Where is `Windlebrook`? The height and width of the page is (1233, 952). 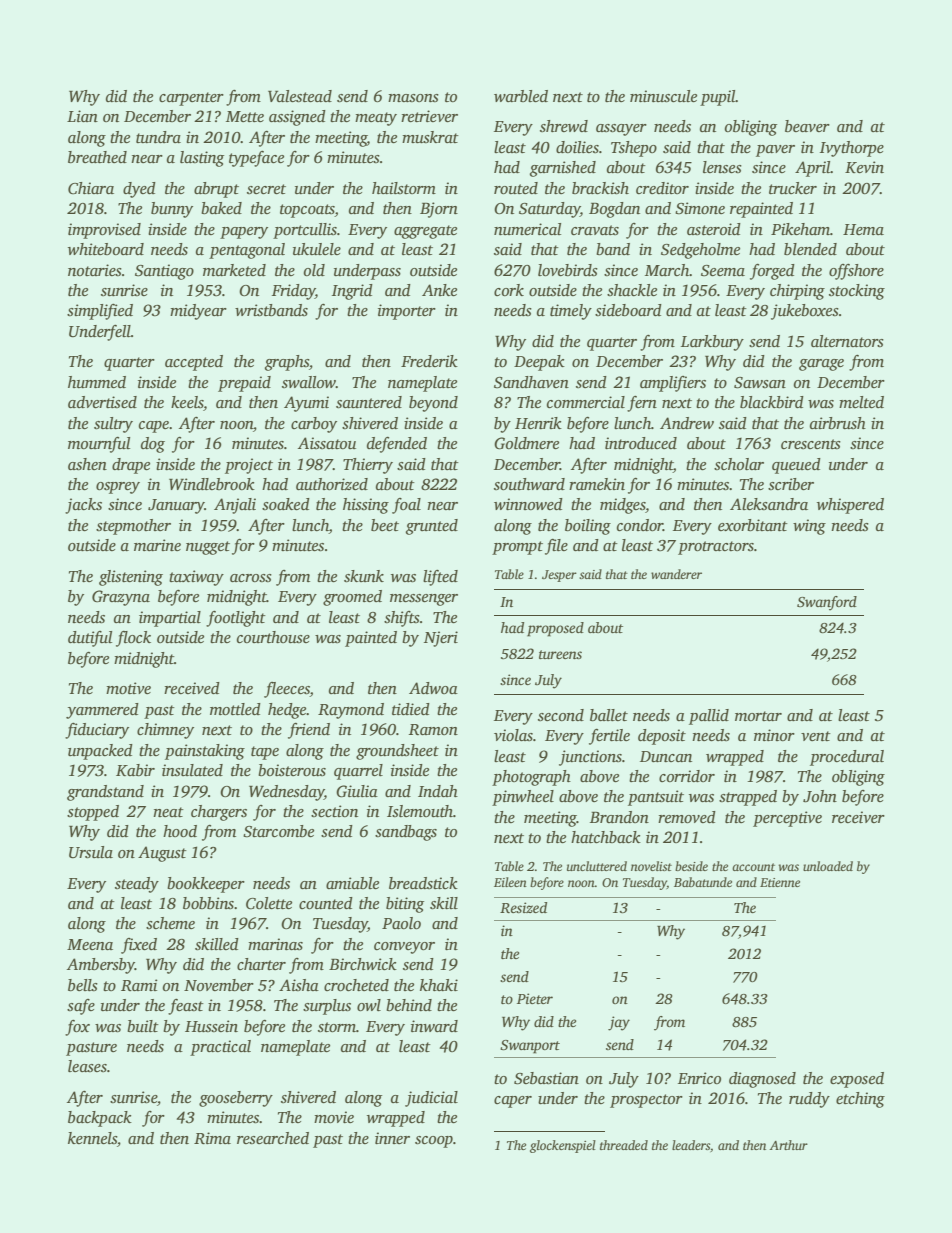
Windlebrook is located at coordinates (212, 484).
